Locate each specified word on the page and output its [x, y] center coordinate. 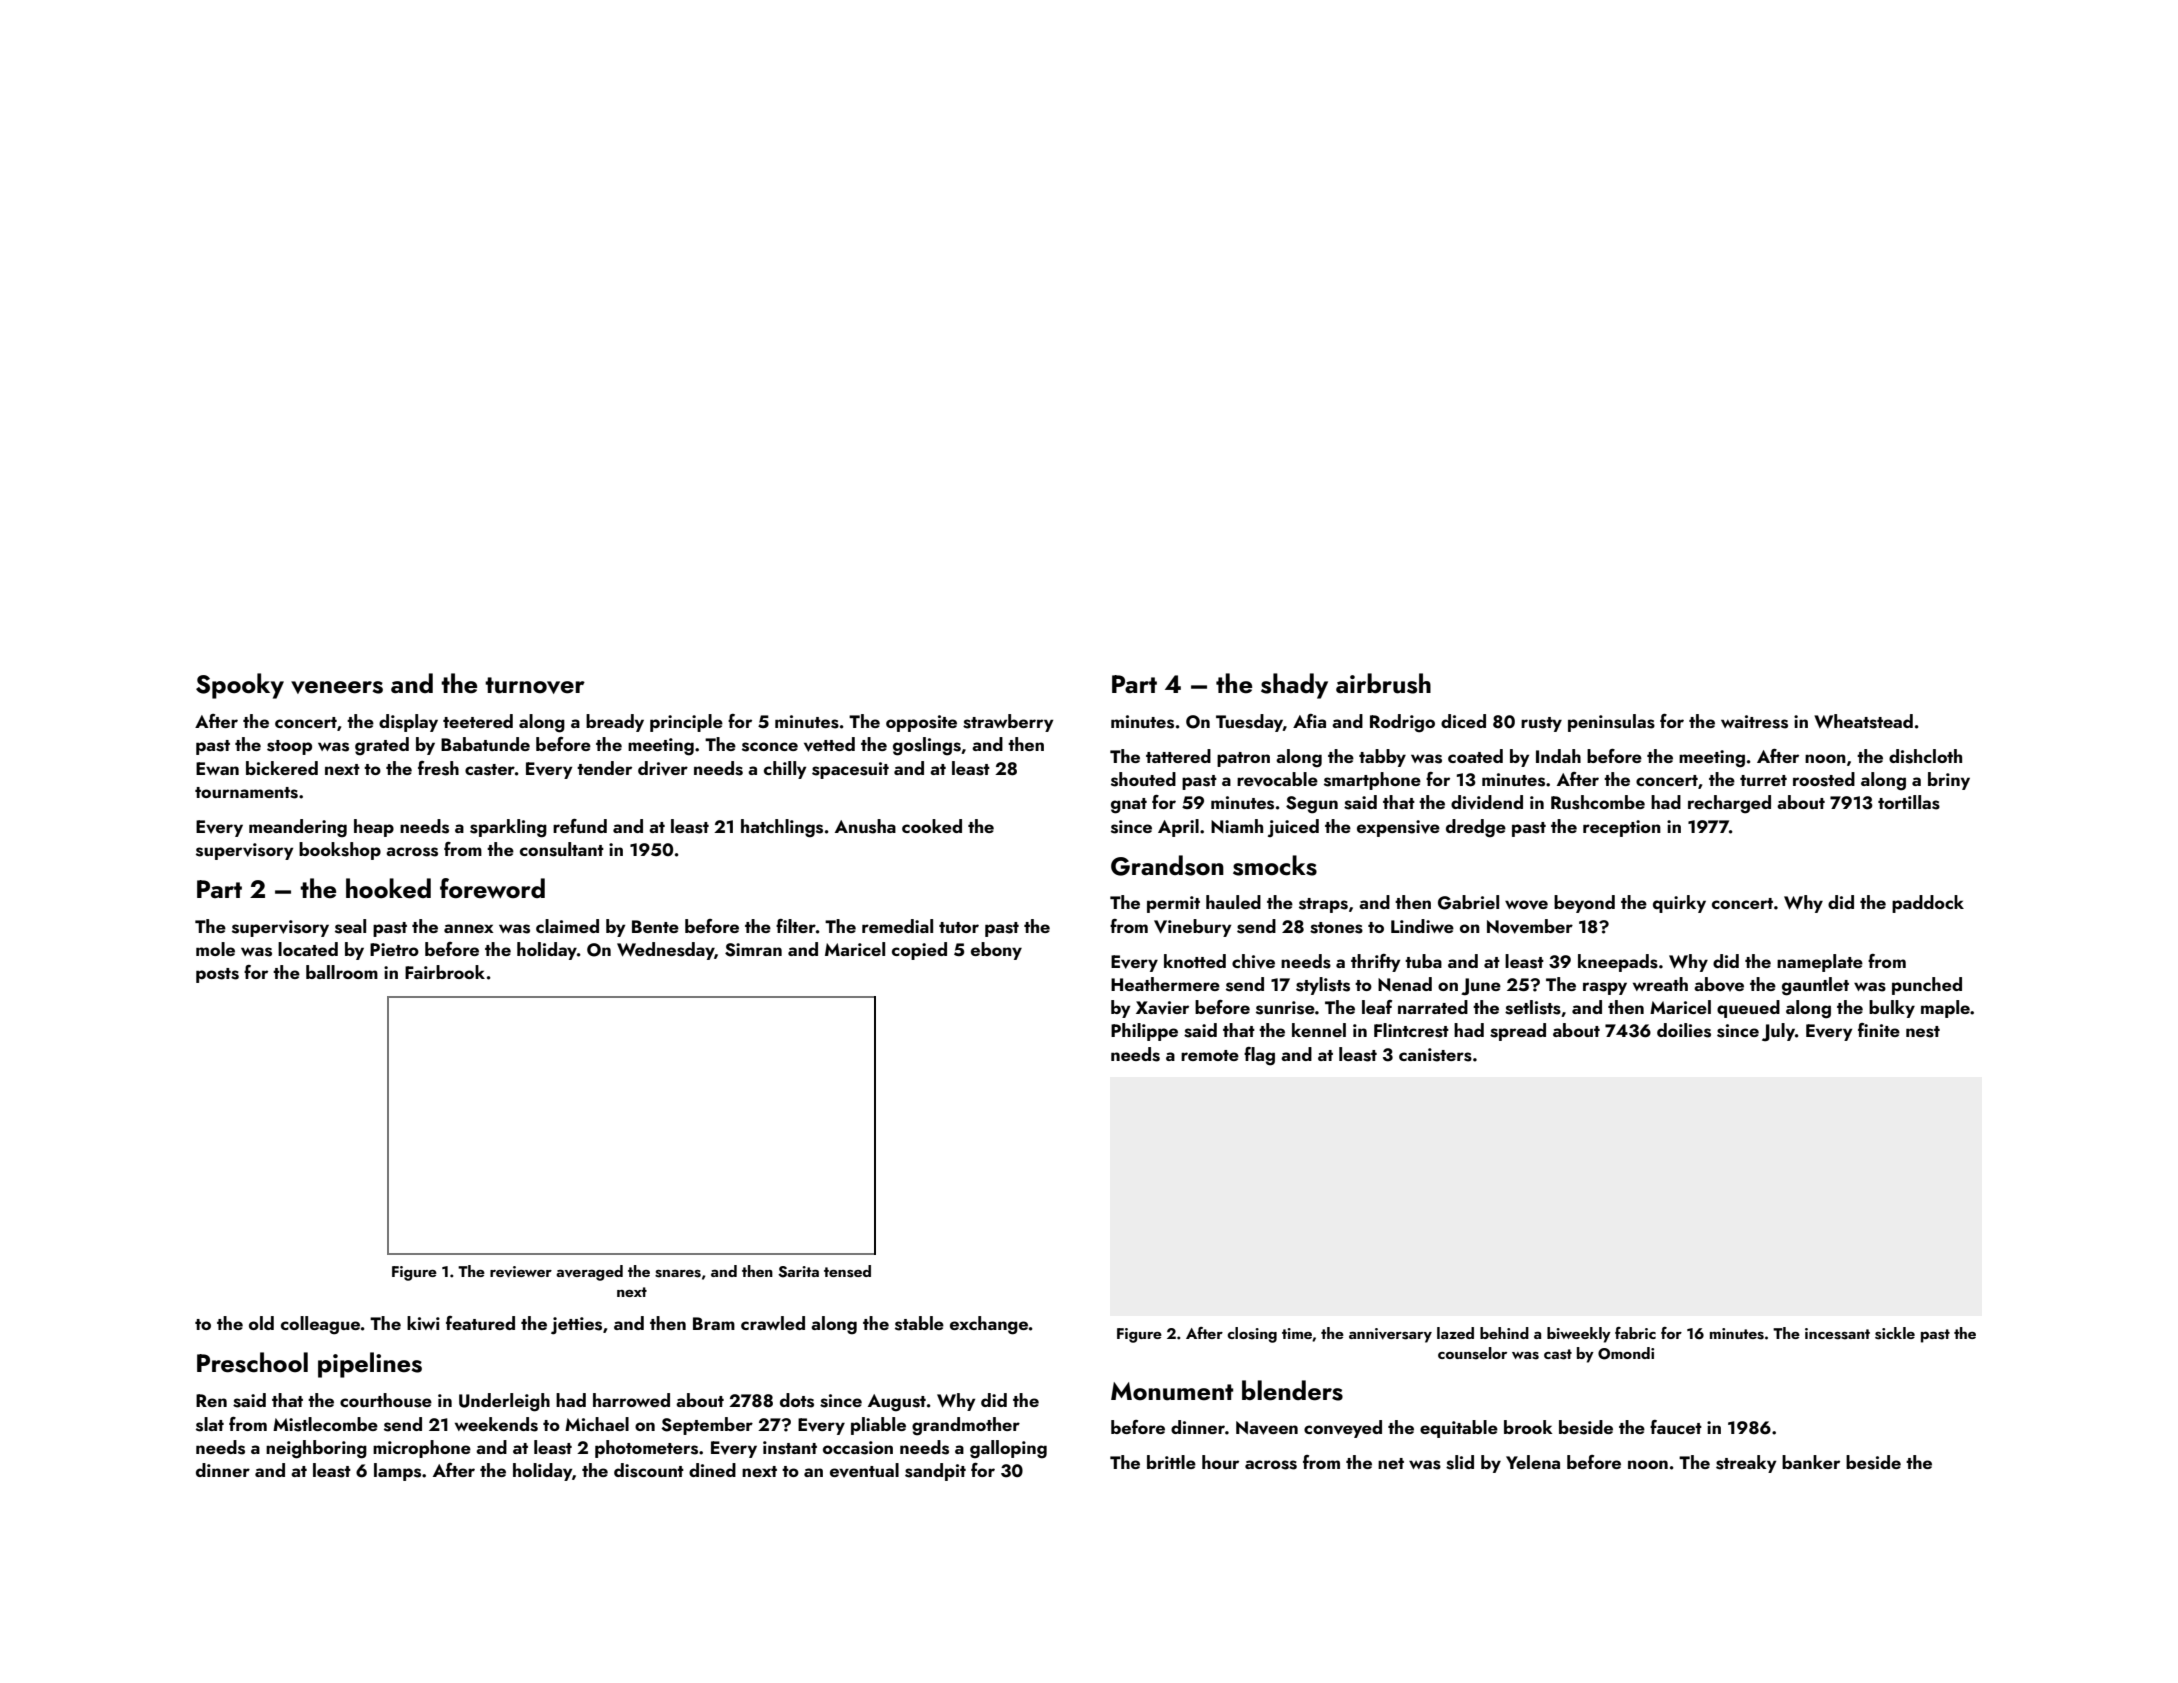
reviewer [521, 1272]
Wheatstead [1863, 721]
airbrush [1383, 683]
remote [1210, 1055]
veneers [337, 687]
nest [1923, 1032]
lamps [397, 1472]
